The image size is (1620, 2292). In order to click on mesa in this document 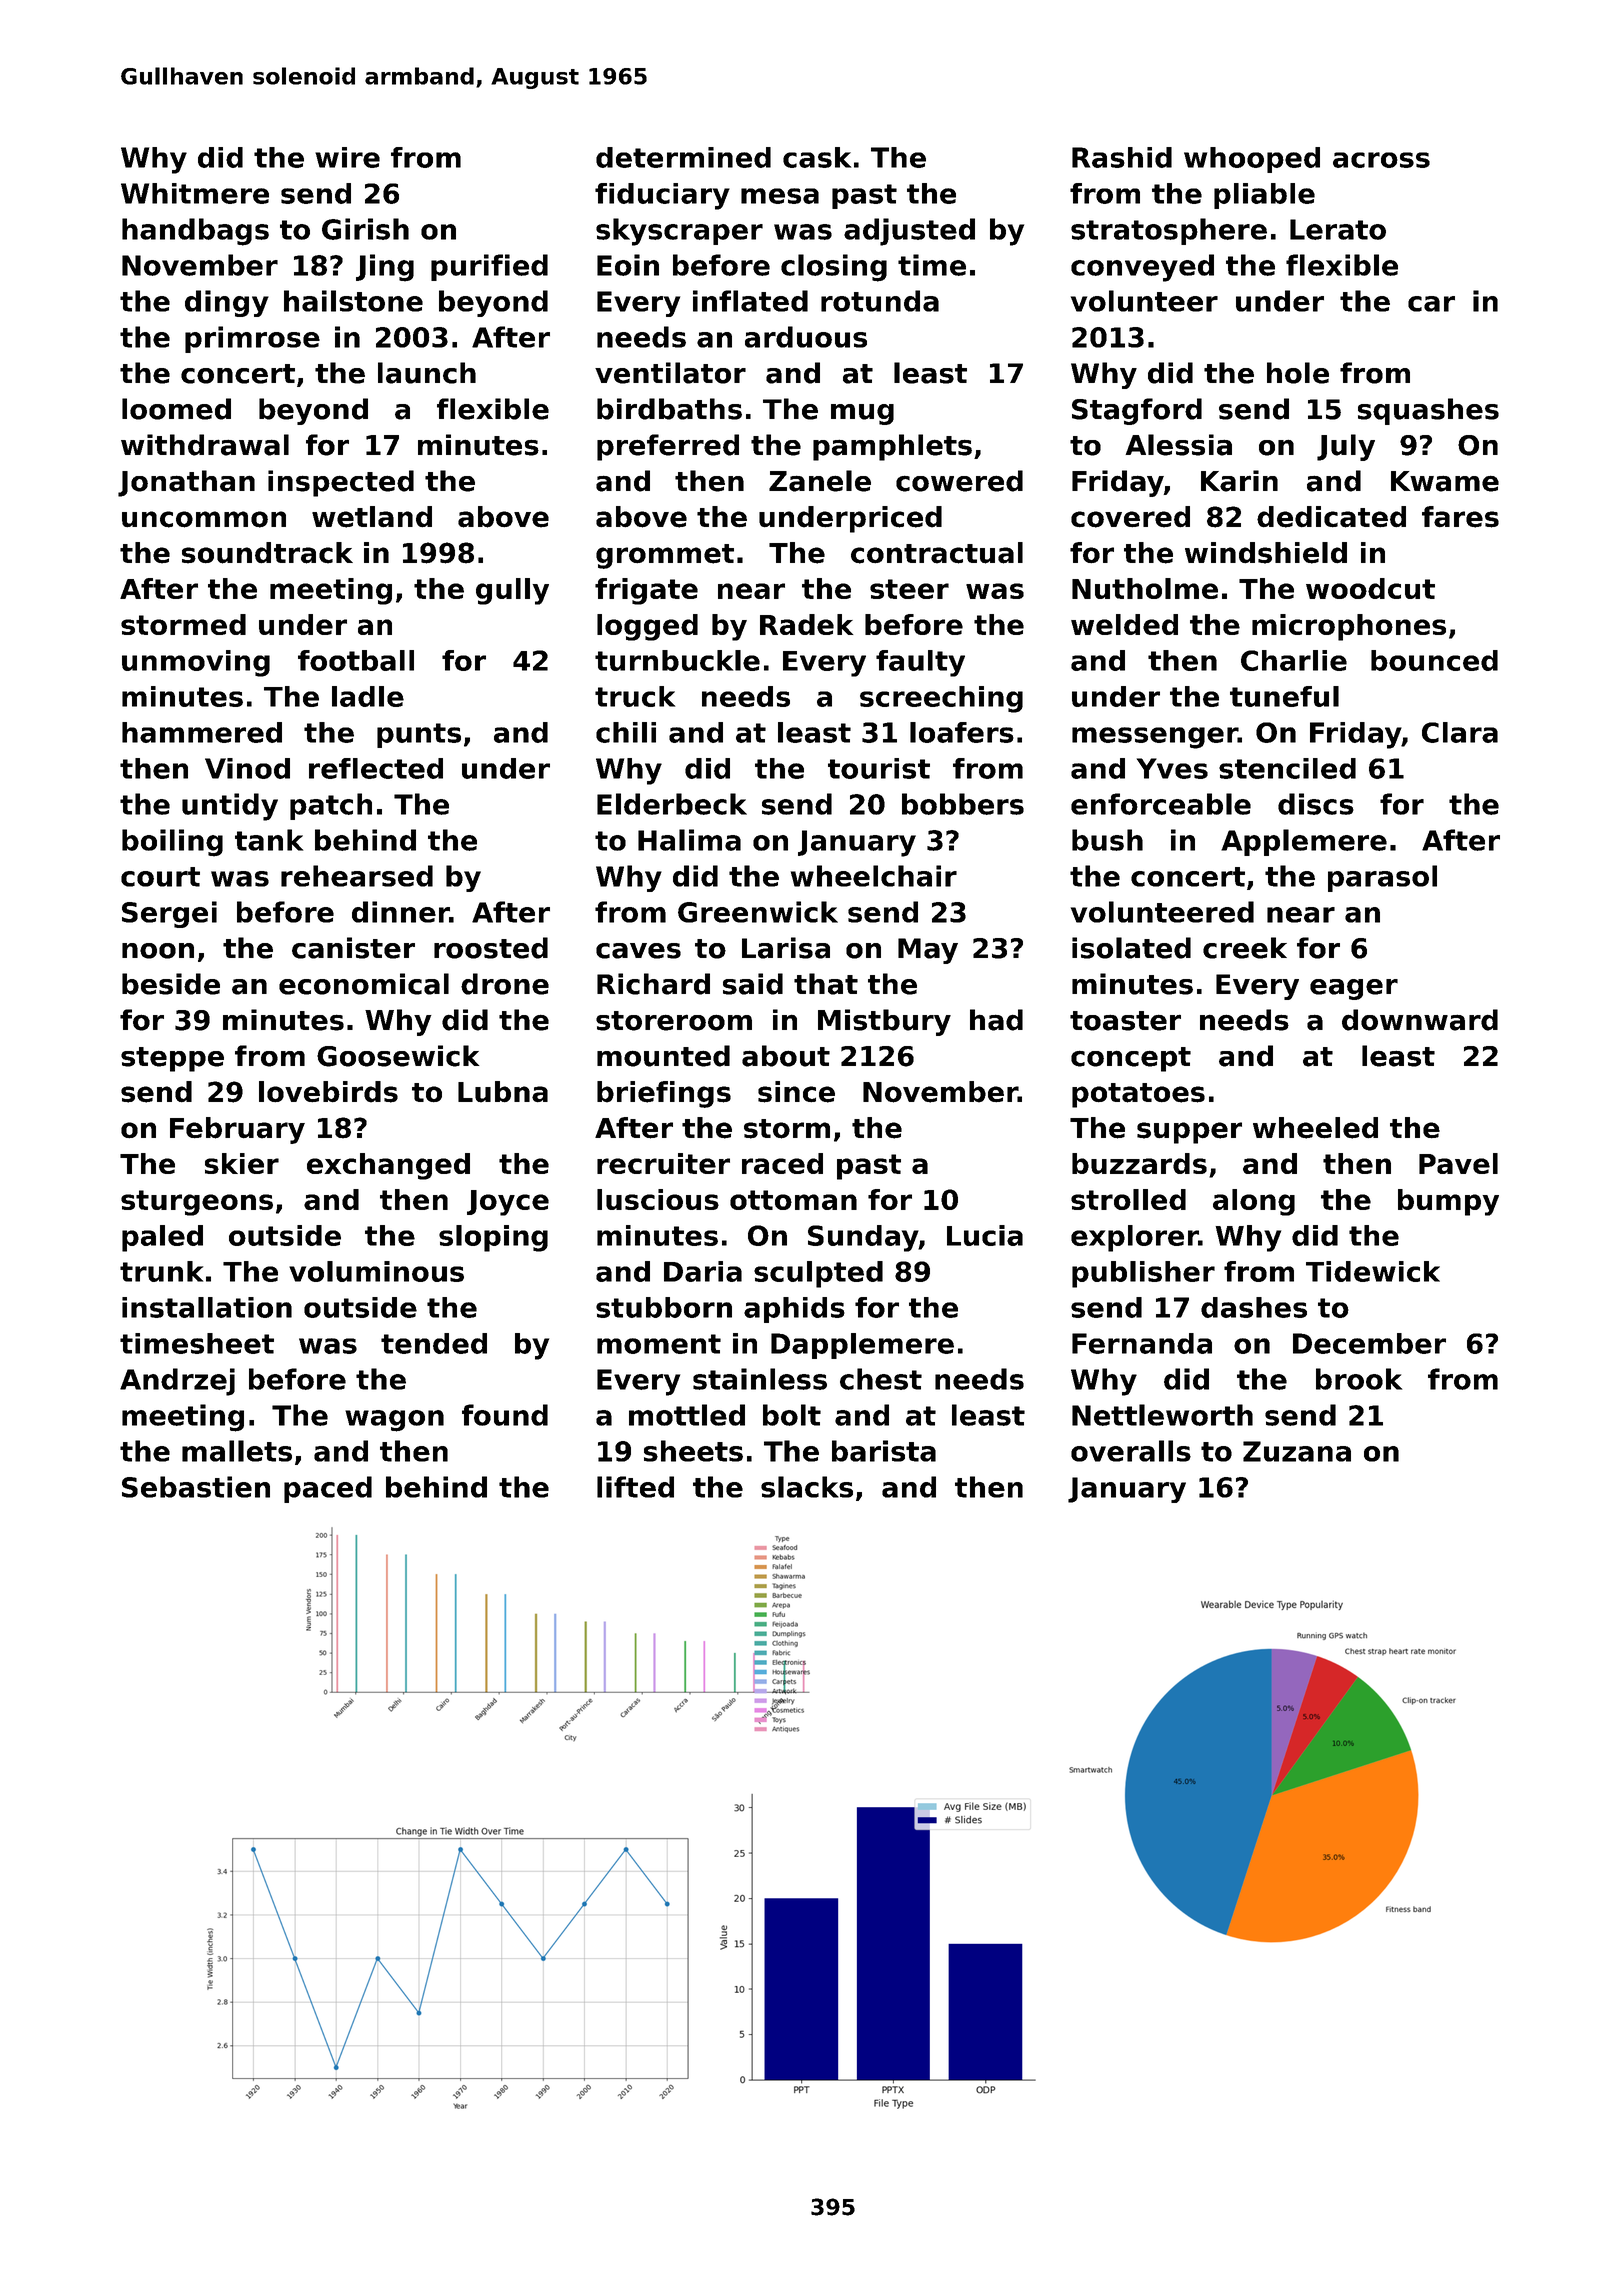, I will do `click(780, 196)`.
